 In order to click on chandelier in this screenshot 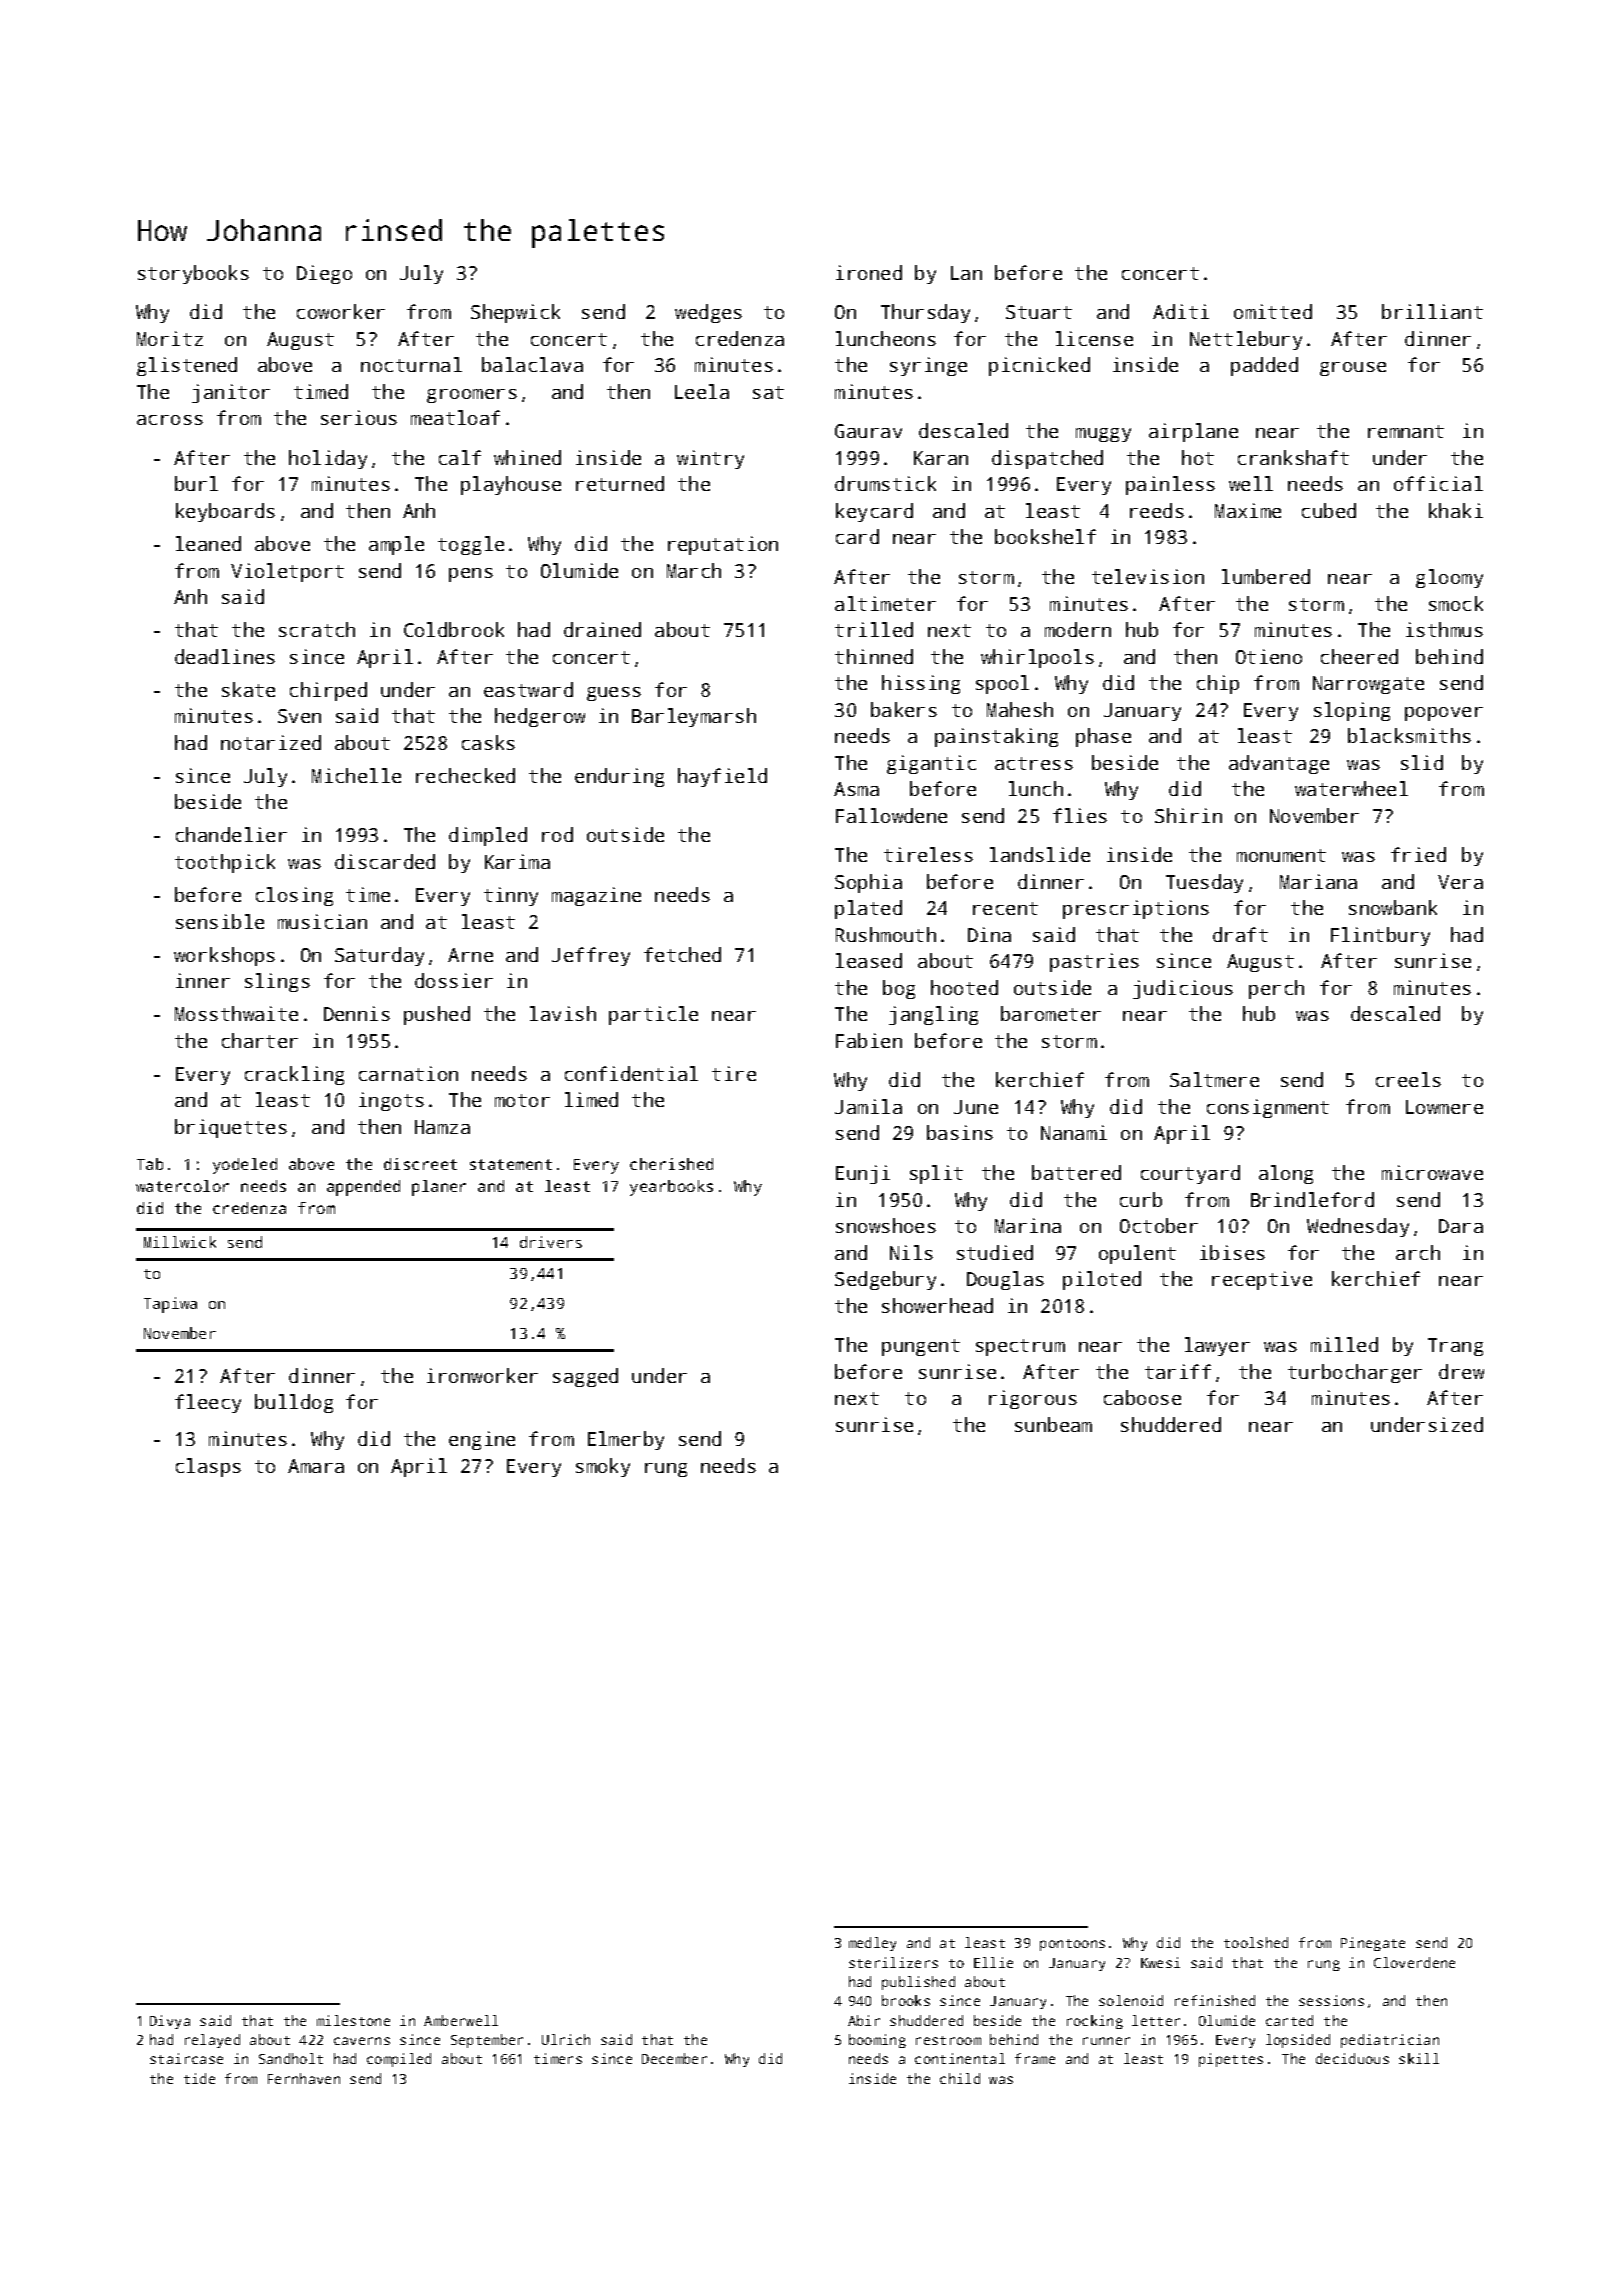, I will do `click(231, 834)`.
